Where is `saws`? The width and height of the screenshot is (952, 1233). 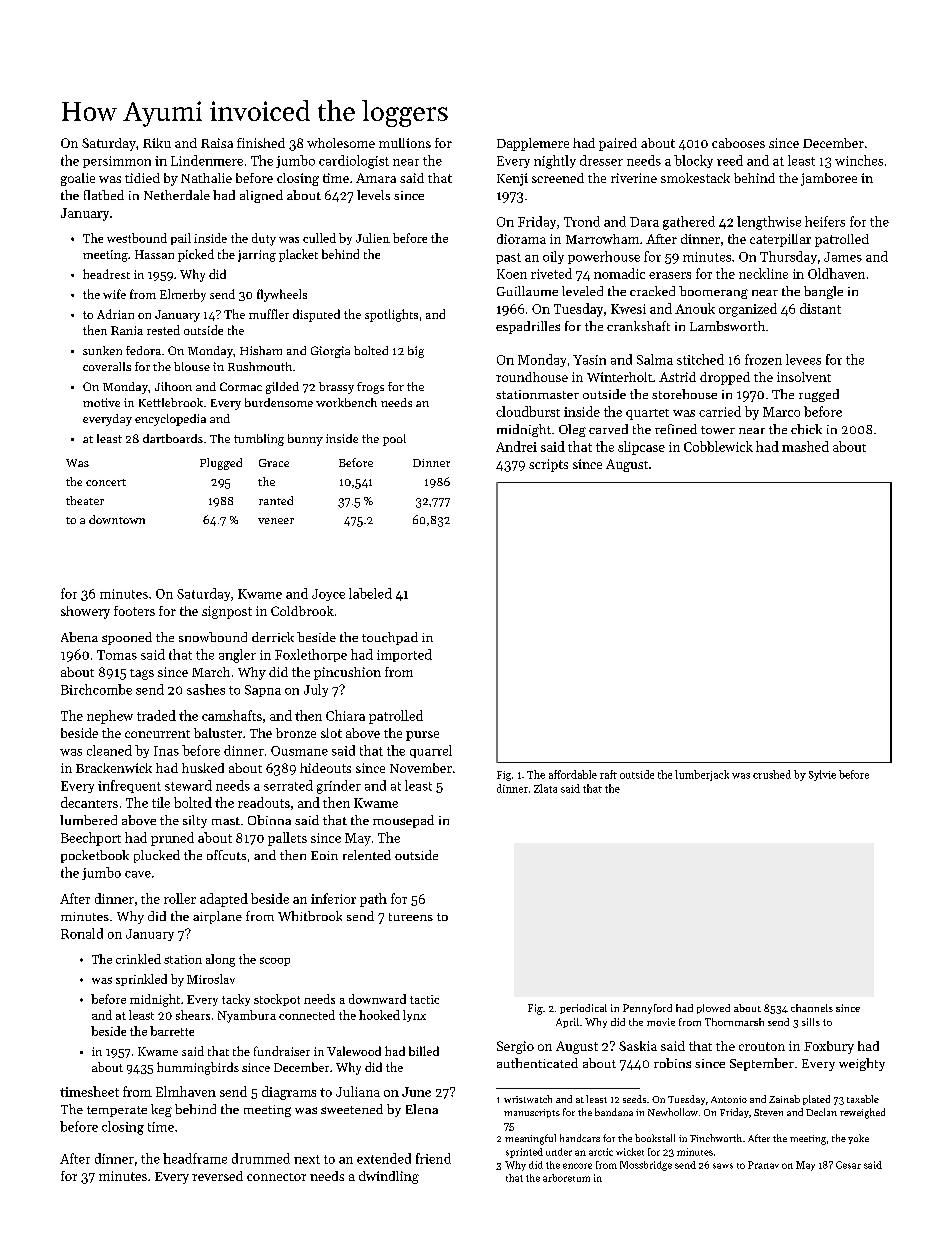
saws is located at coordinates (723, 1166).
